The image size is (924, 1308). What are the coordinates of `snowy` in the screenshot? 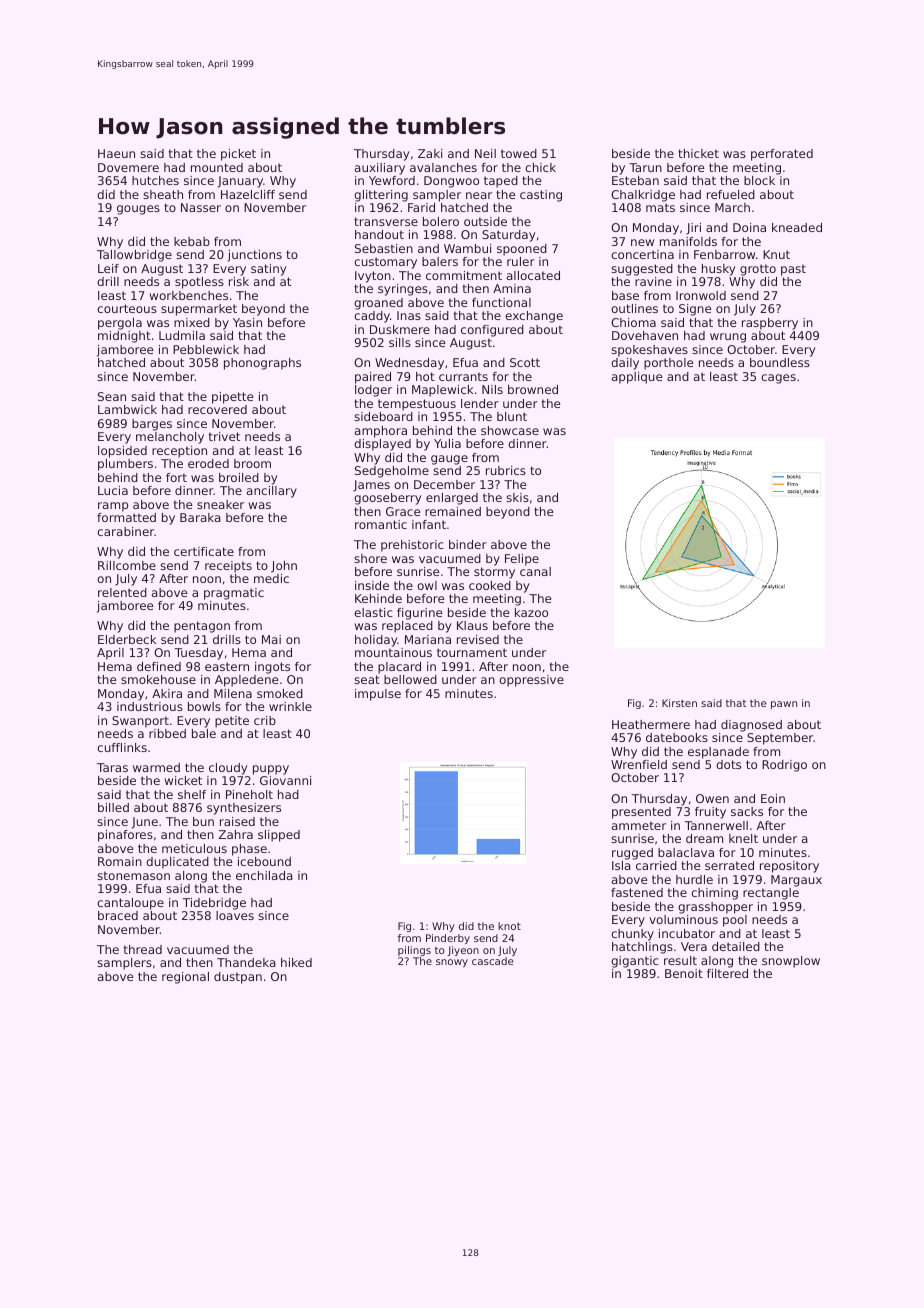 It's located at (452, 963).
